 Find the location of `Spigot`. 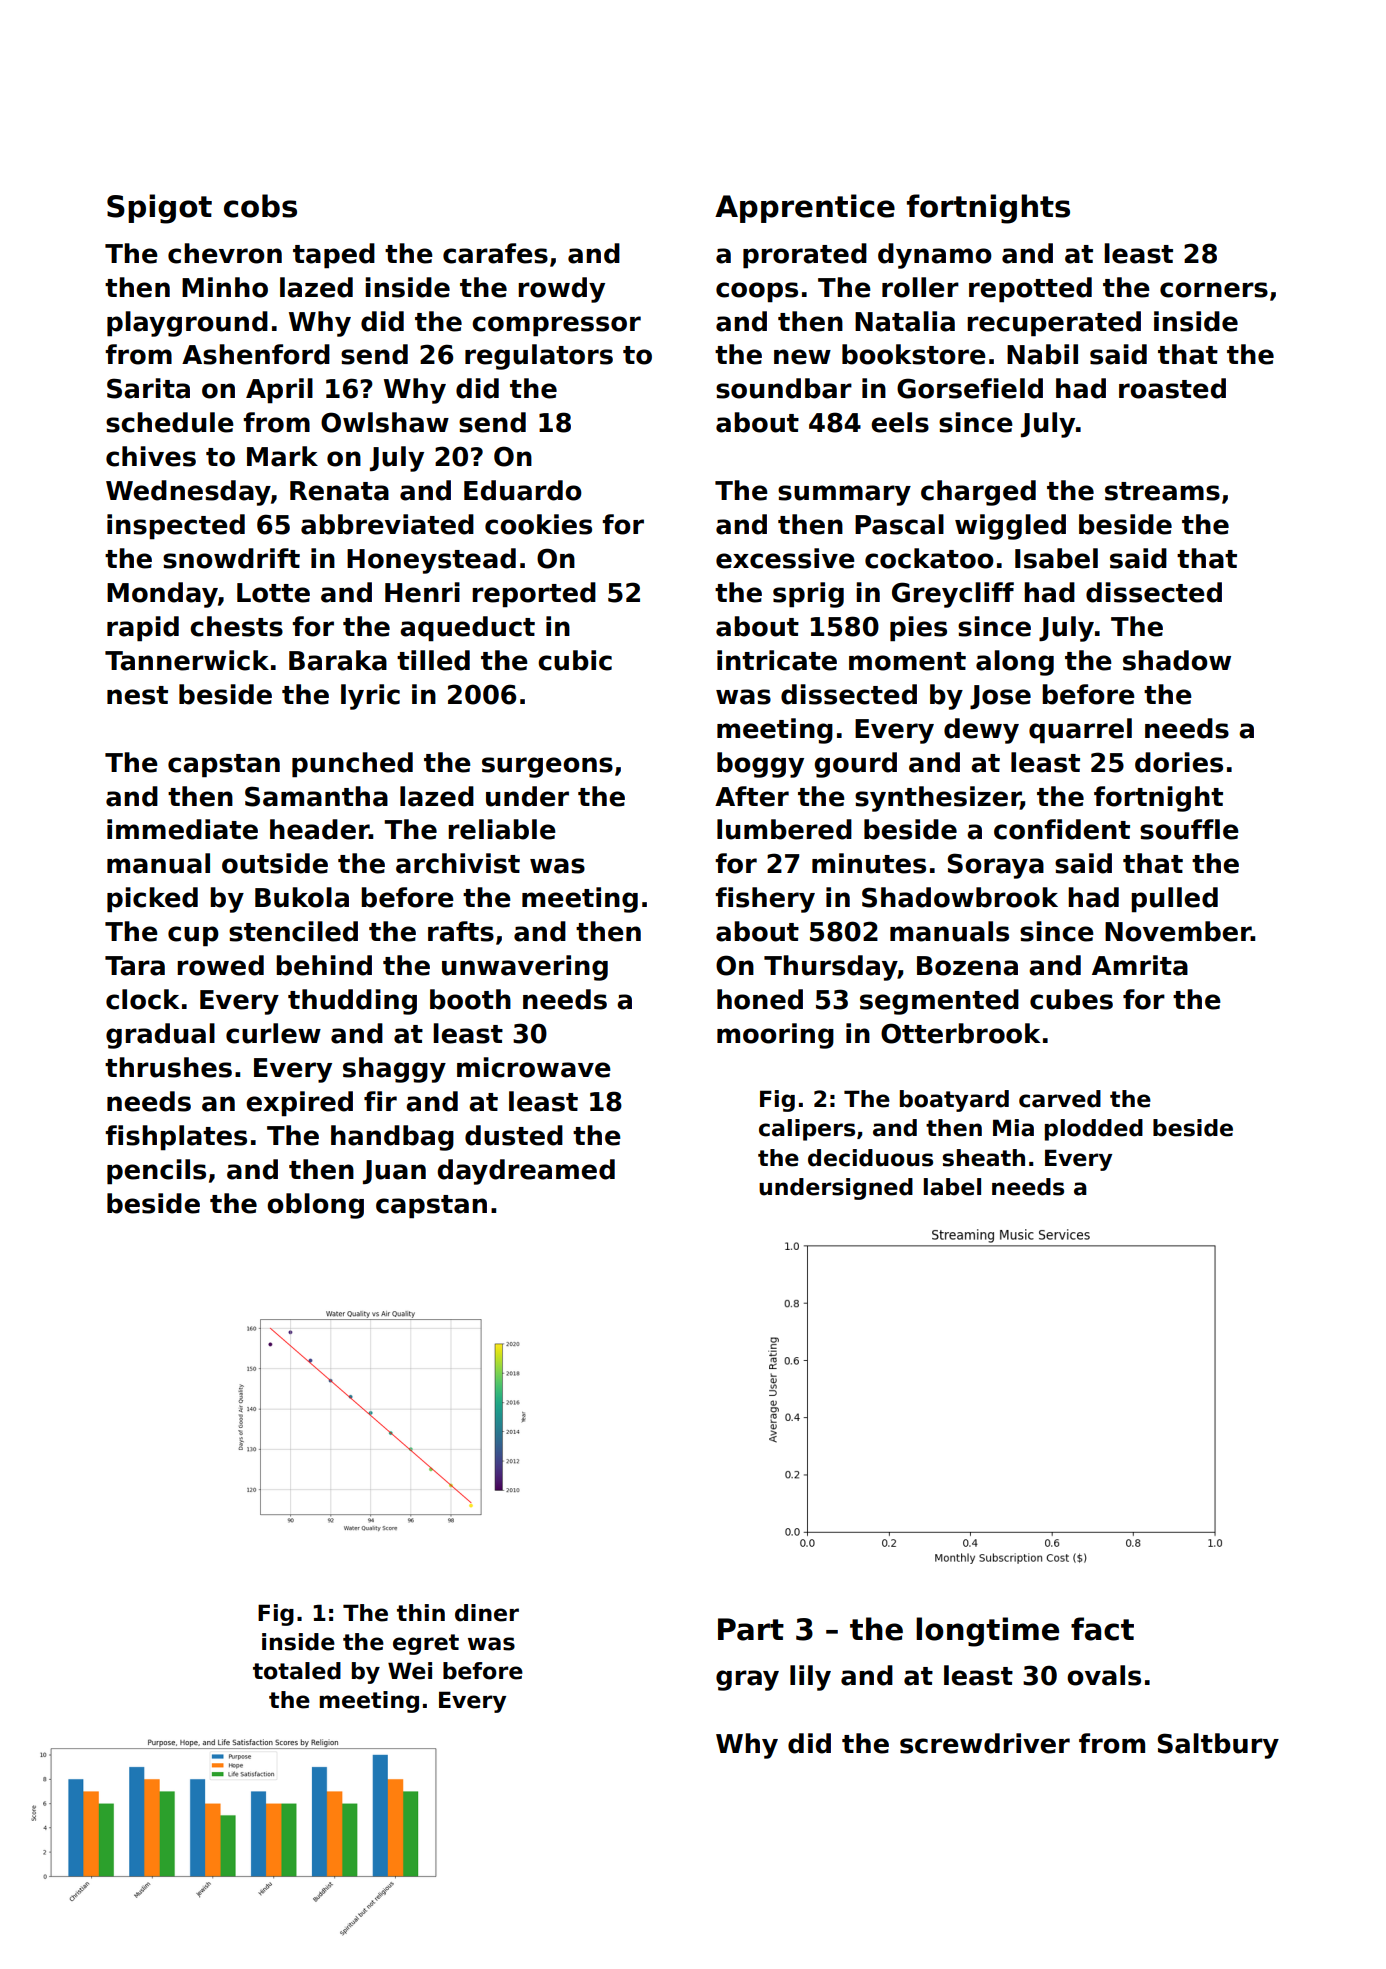

Spigot is located at coordinates (159, 209).
